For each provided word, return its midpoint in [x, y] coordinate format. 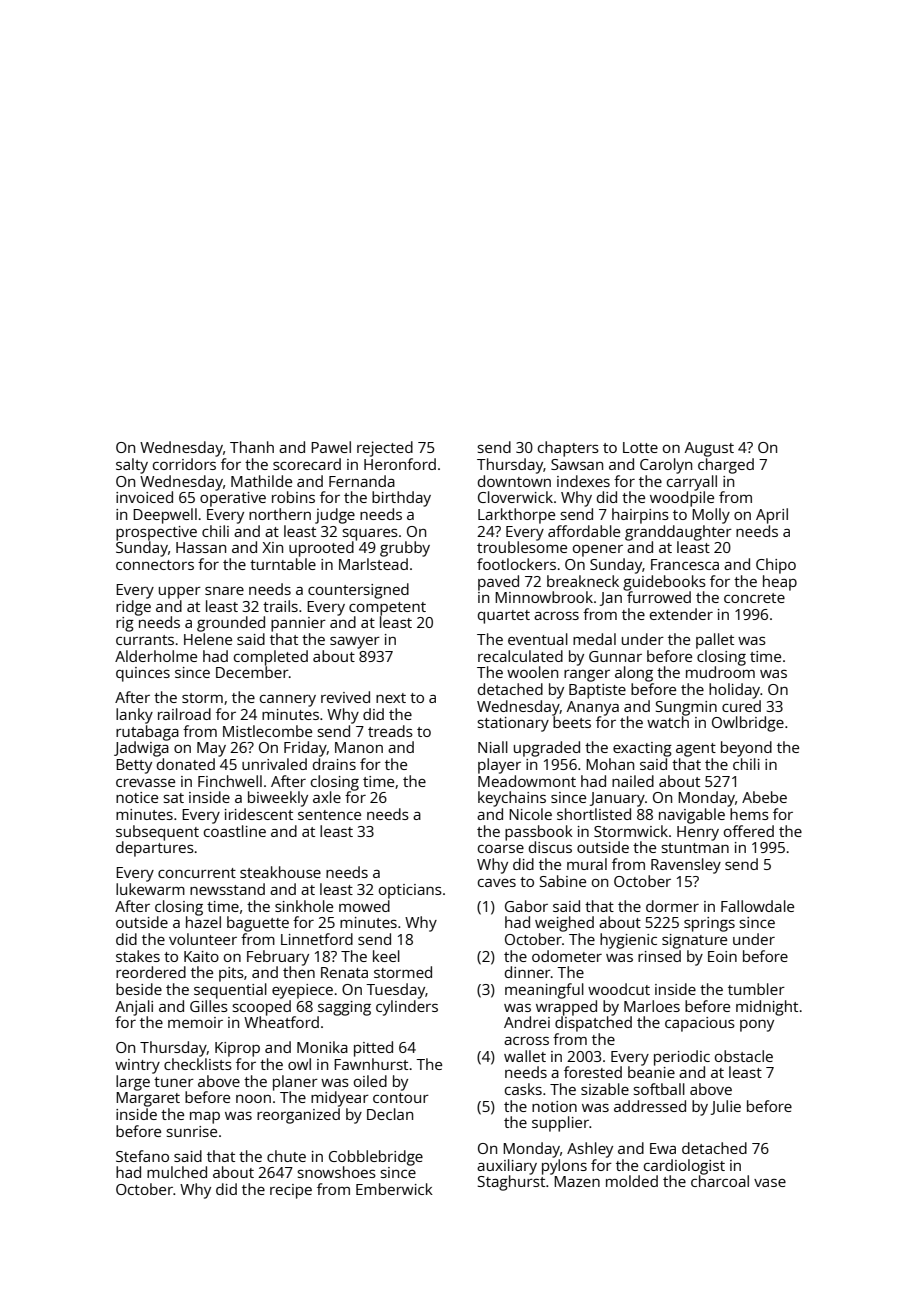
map [205, 1118]
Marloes [652, 1006]
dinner [528, 972]
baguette [258, 924]
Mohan [610, 764]
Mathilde [261, 481]
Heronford [400, 464]
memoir [195, 1022]
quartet [504, 617]
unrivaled [274, 764]
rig [125, 624]
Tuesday [395, 991]
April [772, 516]
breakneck [583, 581]
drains [334, 764]
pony [757, 1026]
